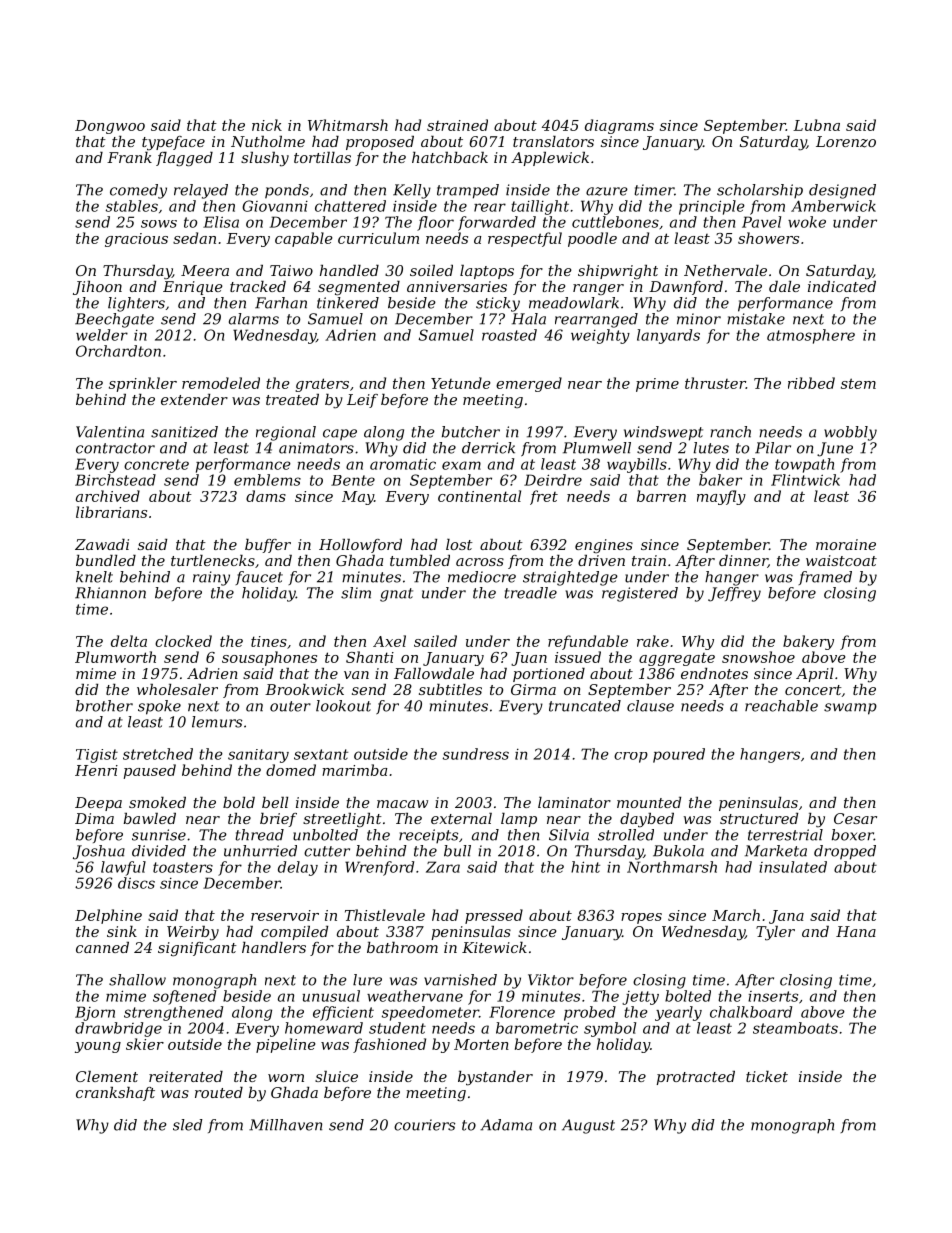 This screenshot has height=1233, width=952. What do you see at coordinates (457, 286) in the screenshot?
I see `anniversaries` at bounding box center [457, 286].
